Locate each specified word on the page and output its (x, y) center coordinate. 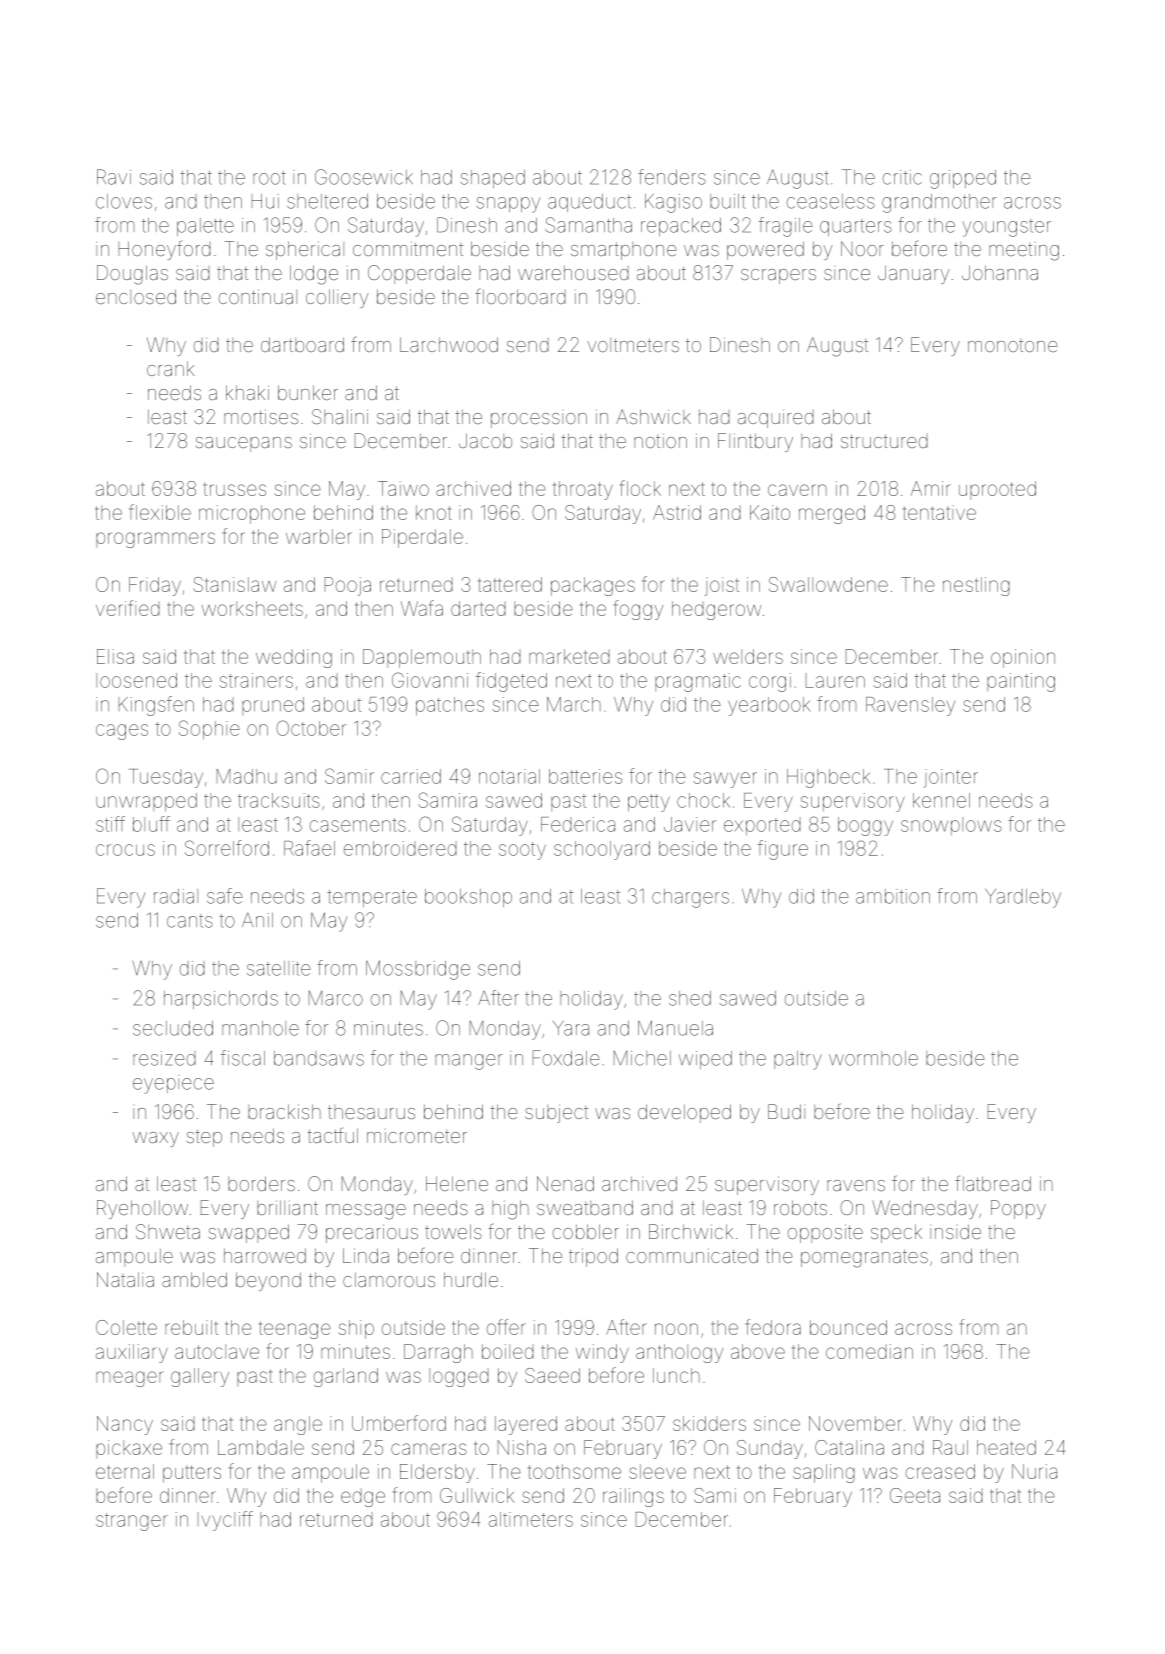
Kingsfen (156, 706)
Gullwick (477, 1495)
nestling (976, 586)
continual (258, 296)
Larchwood (449, 344)
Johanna (1000, 272)
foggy (638, 610)
